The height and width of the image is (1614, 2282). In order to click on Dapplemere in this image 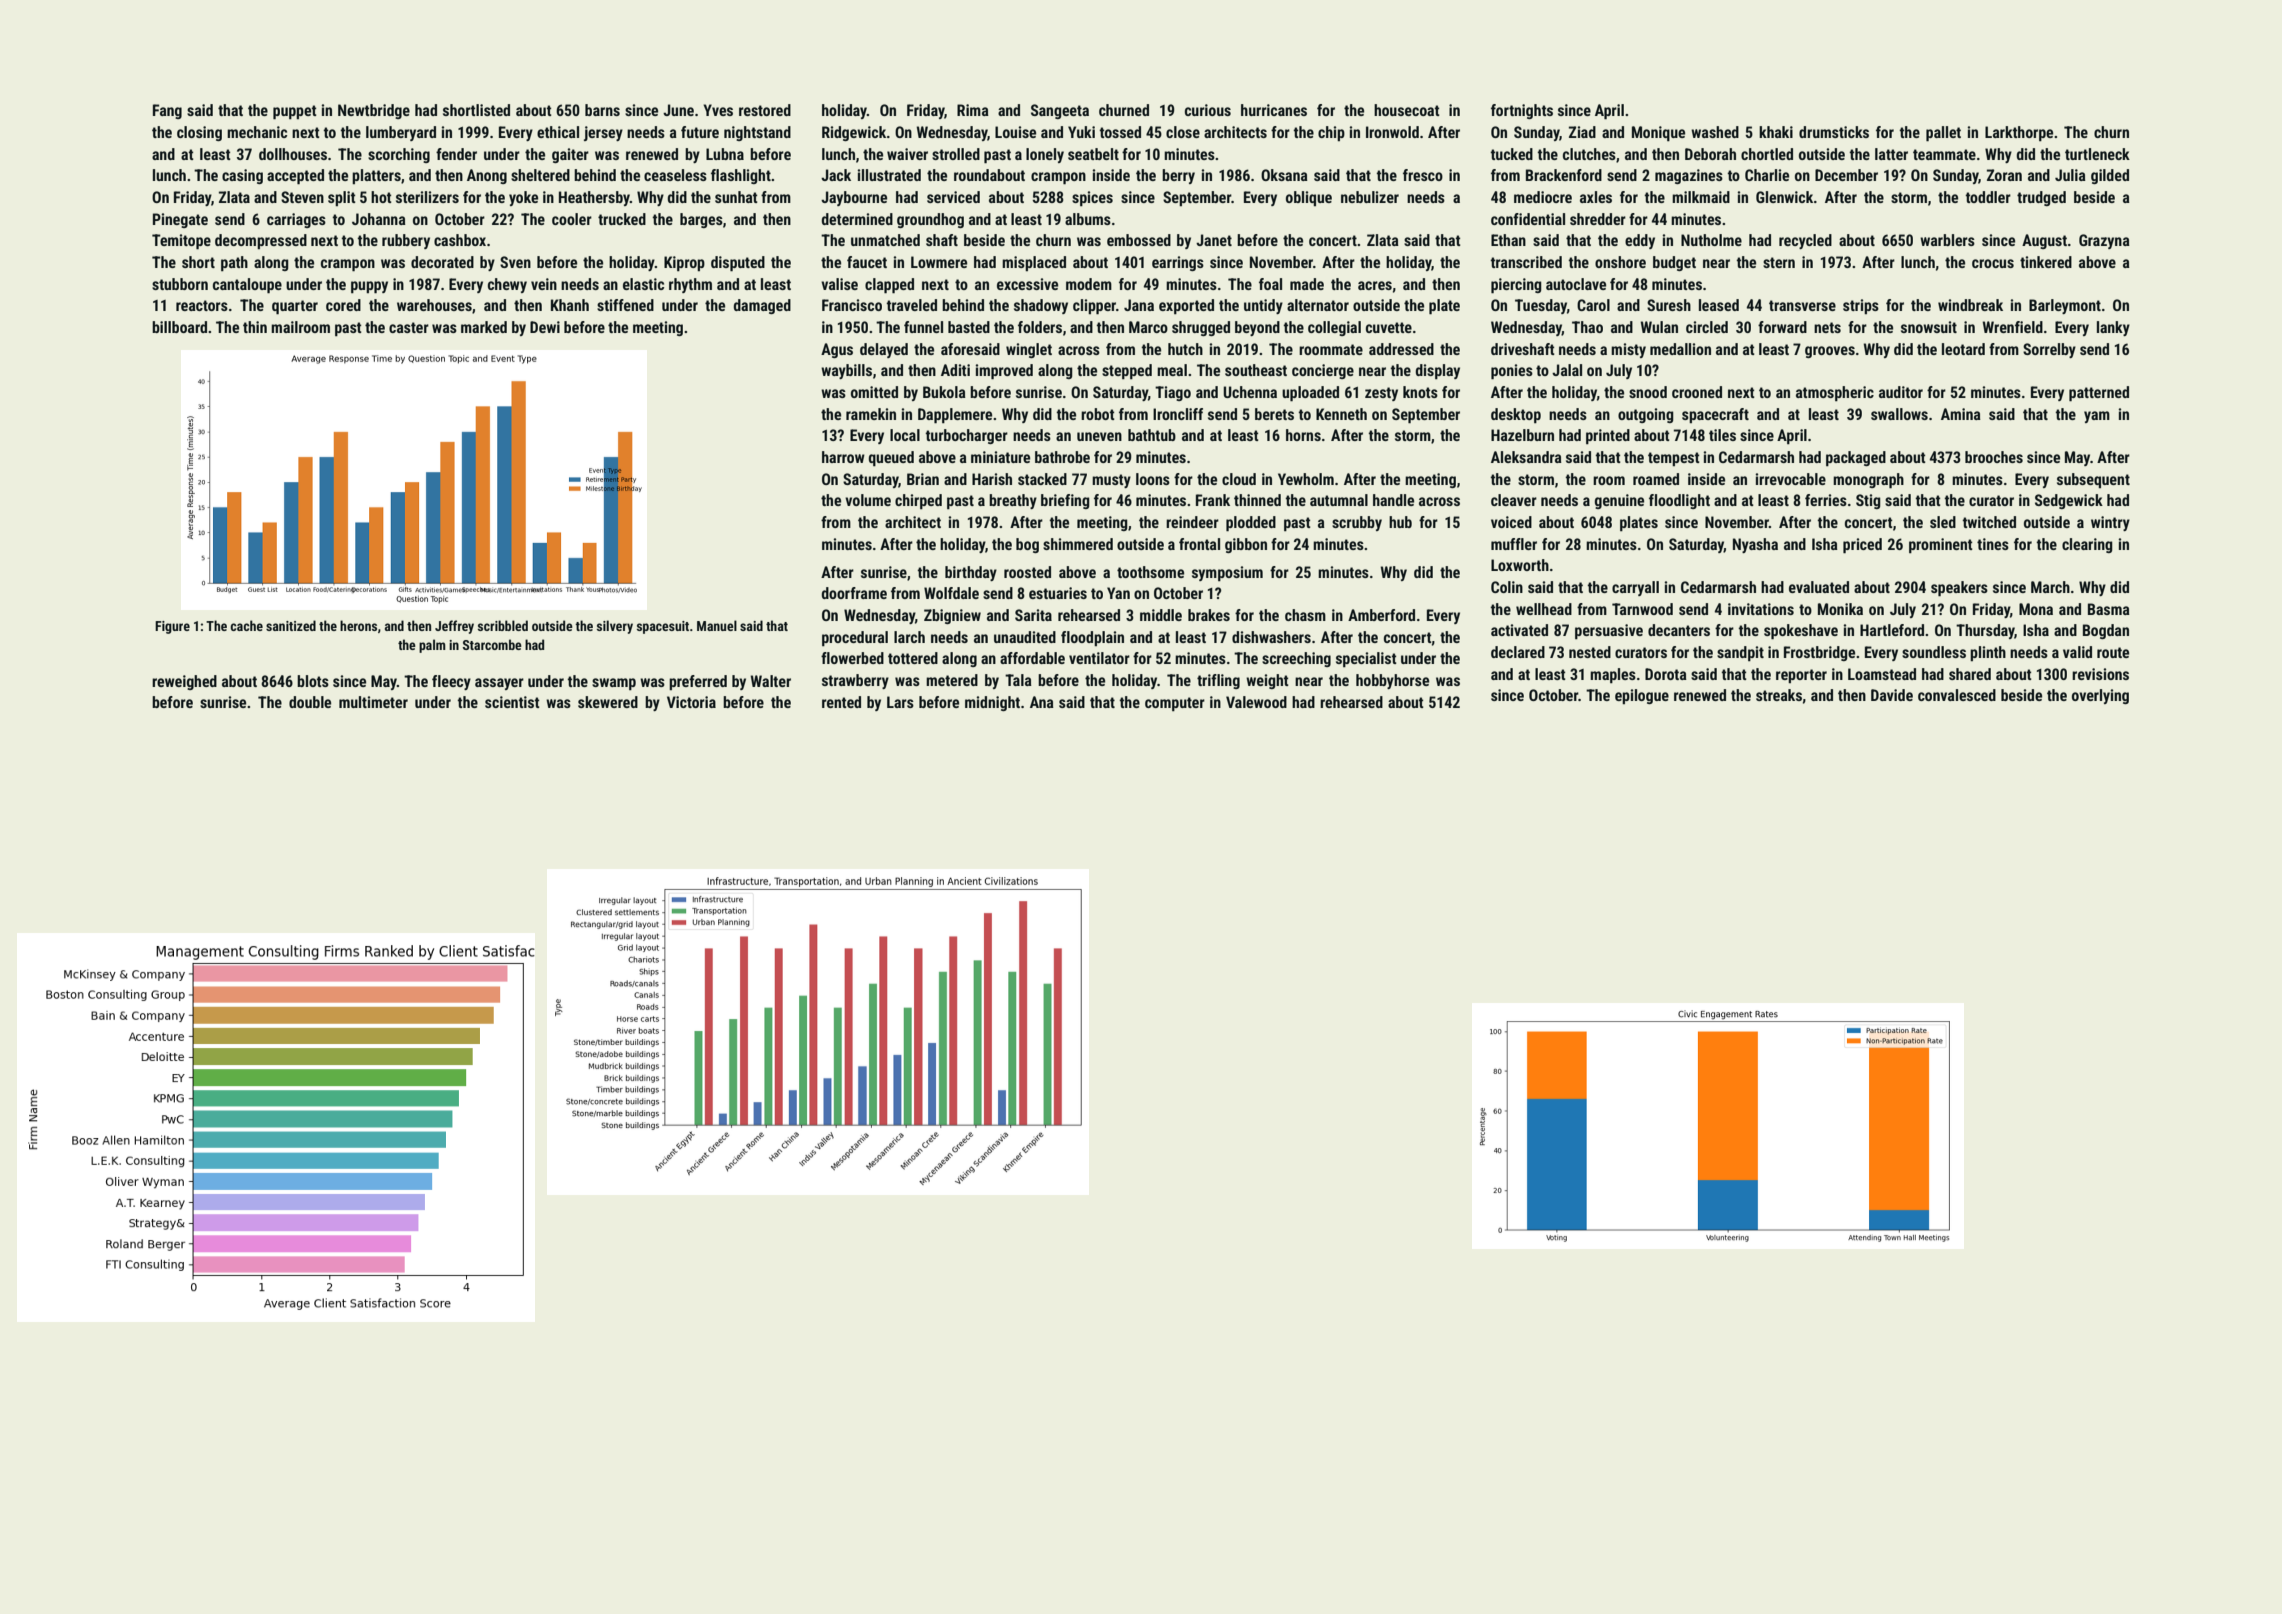, I will do `click(955, 415)`.
